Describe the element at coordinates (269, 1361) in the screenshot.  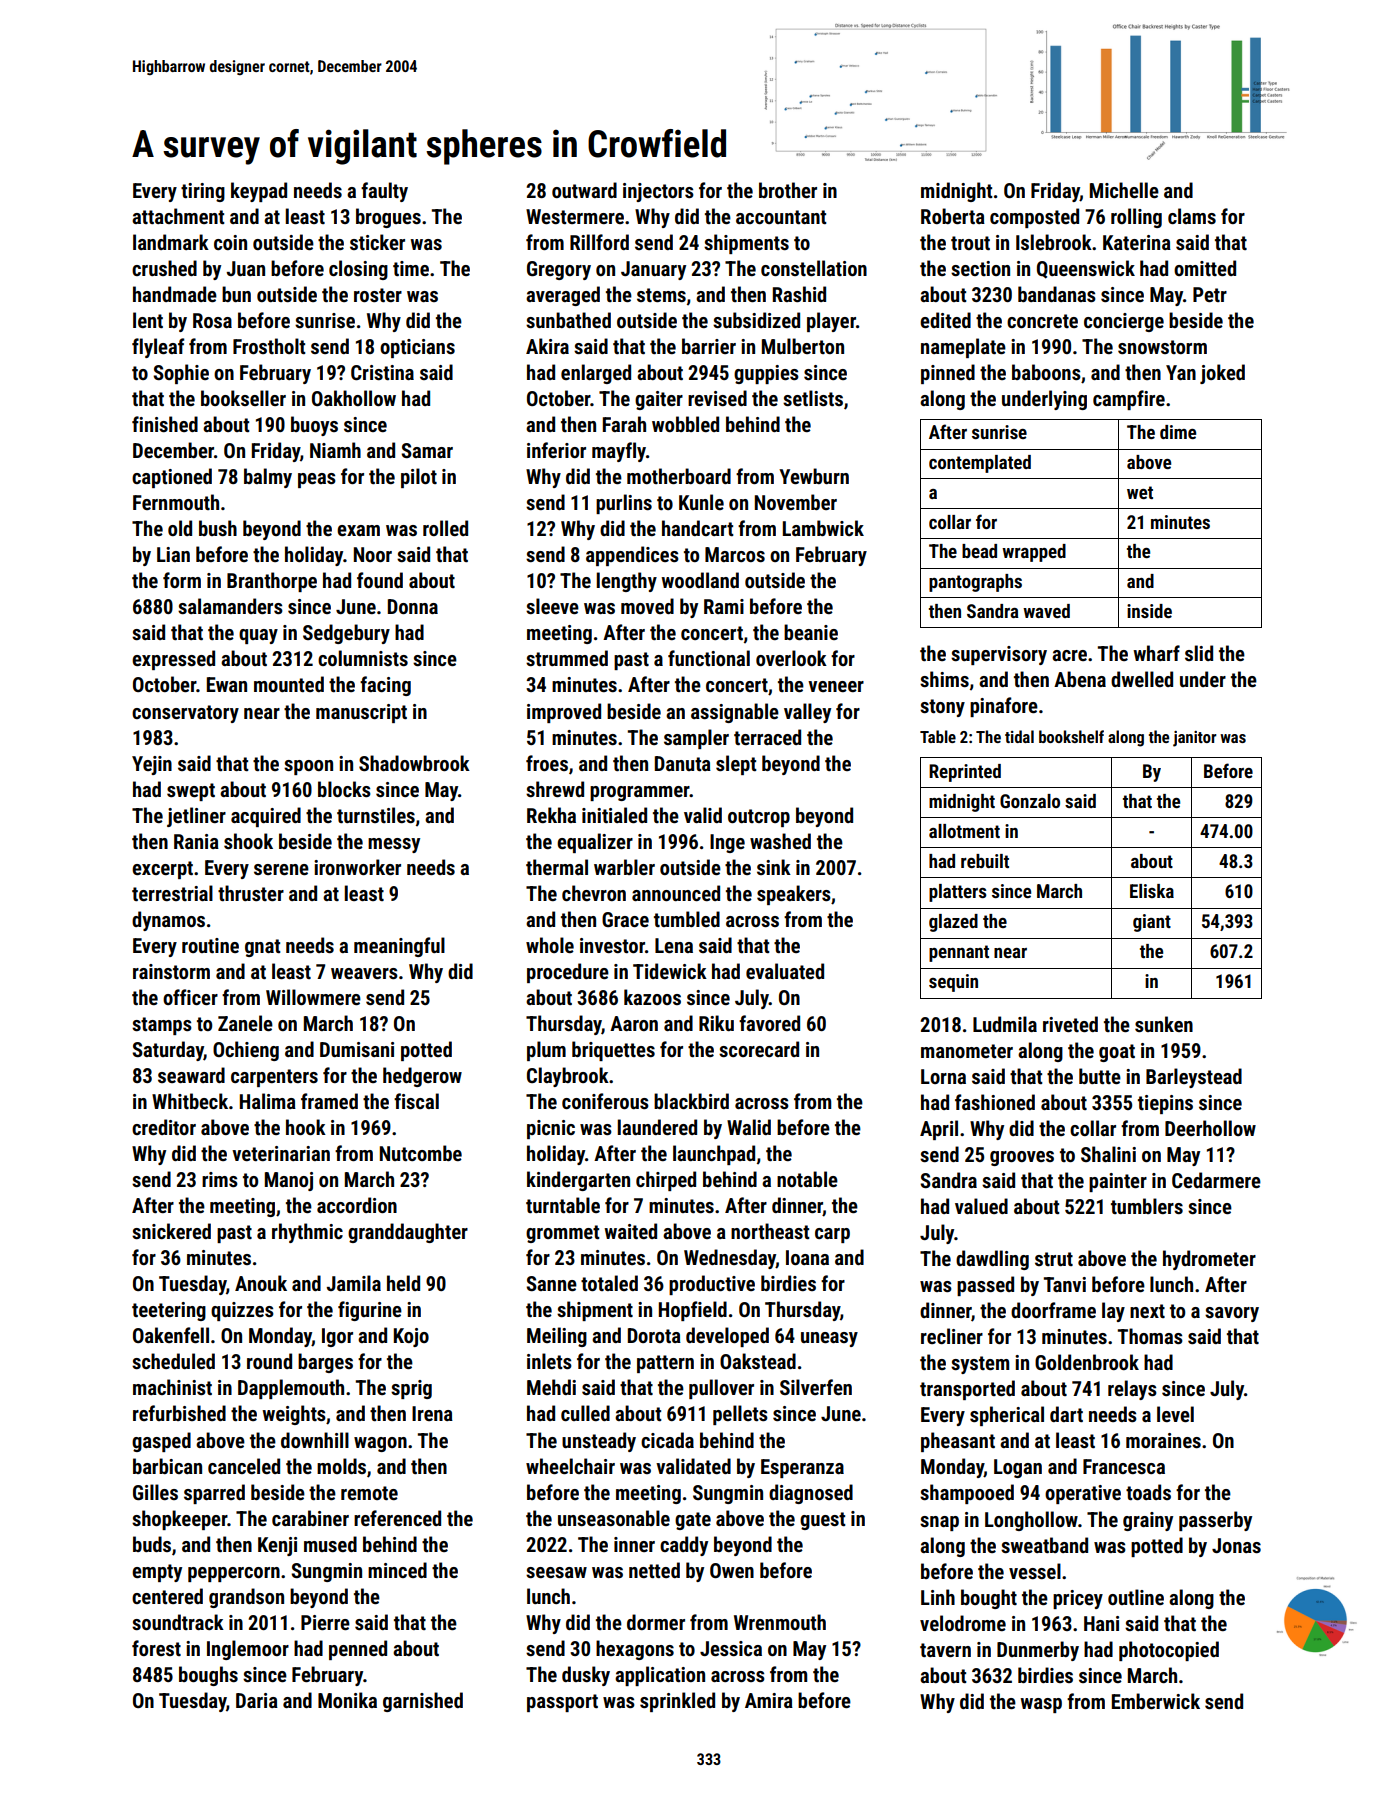
I see `round` at that location.
